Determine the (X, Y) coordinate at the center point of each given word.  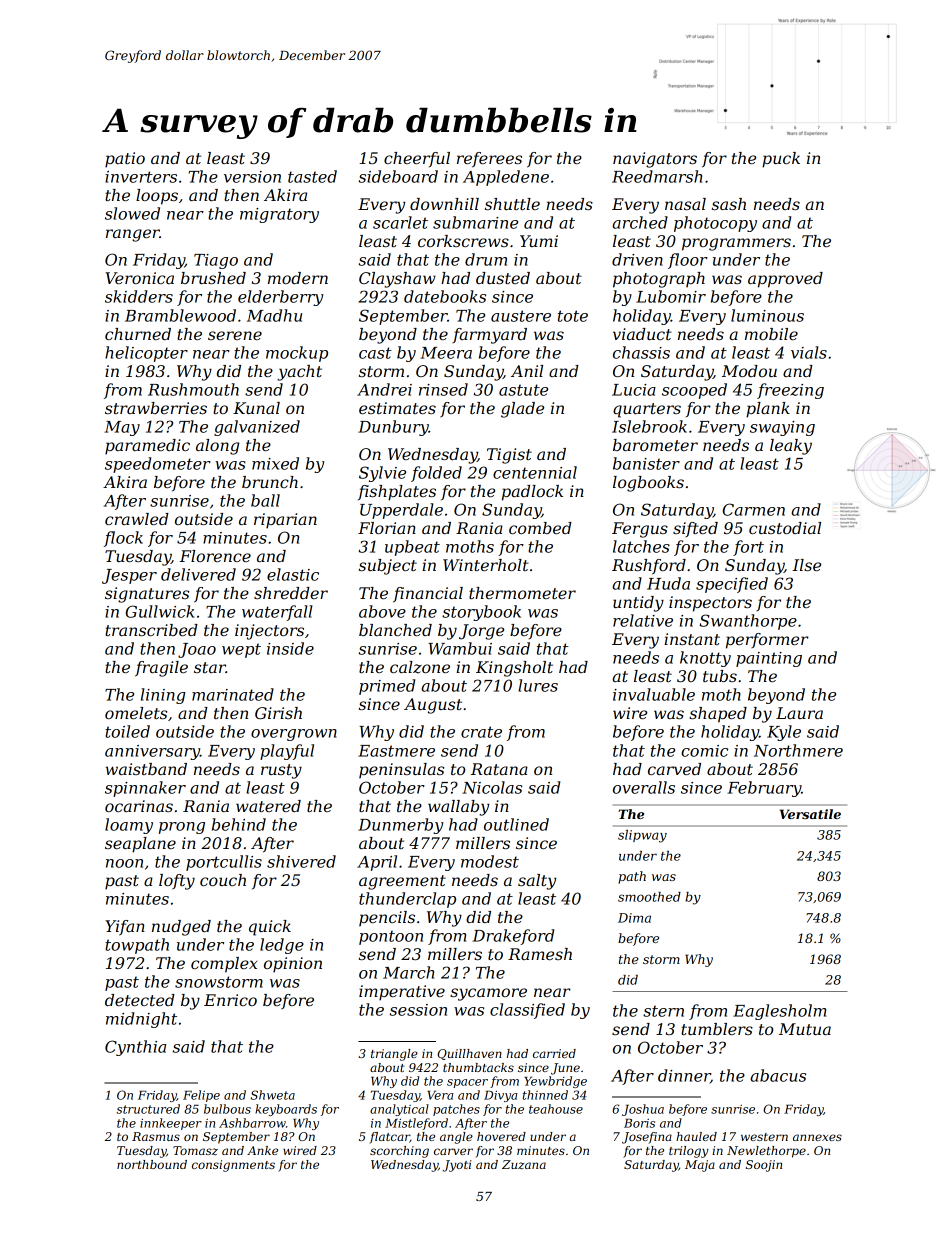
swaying (782, 428)
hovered (501, 1136)
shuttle (512, 204)
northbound (152, 1164)
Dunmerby (400, 826)
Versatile (810, 814)
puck (781, 160)
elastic (293, 574)
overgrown (294, 735)
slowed (132, 213)
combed (540, 528)
